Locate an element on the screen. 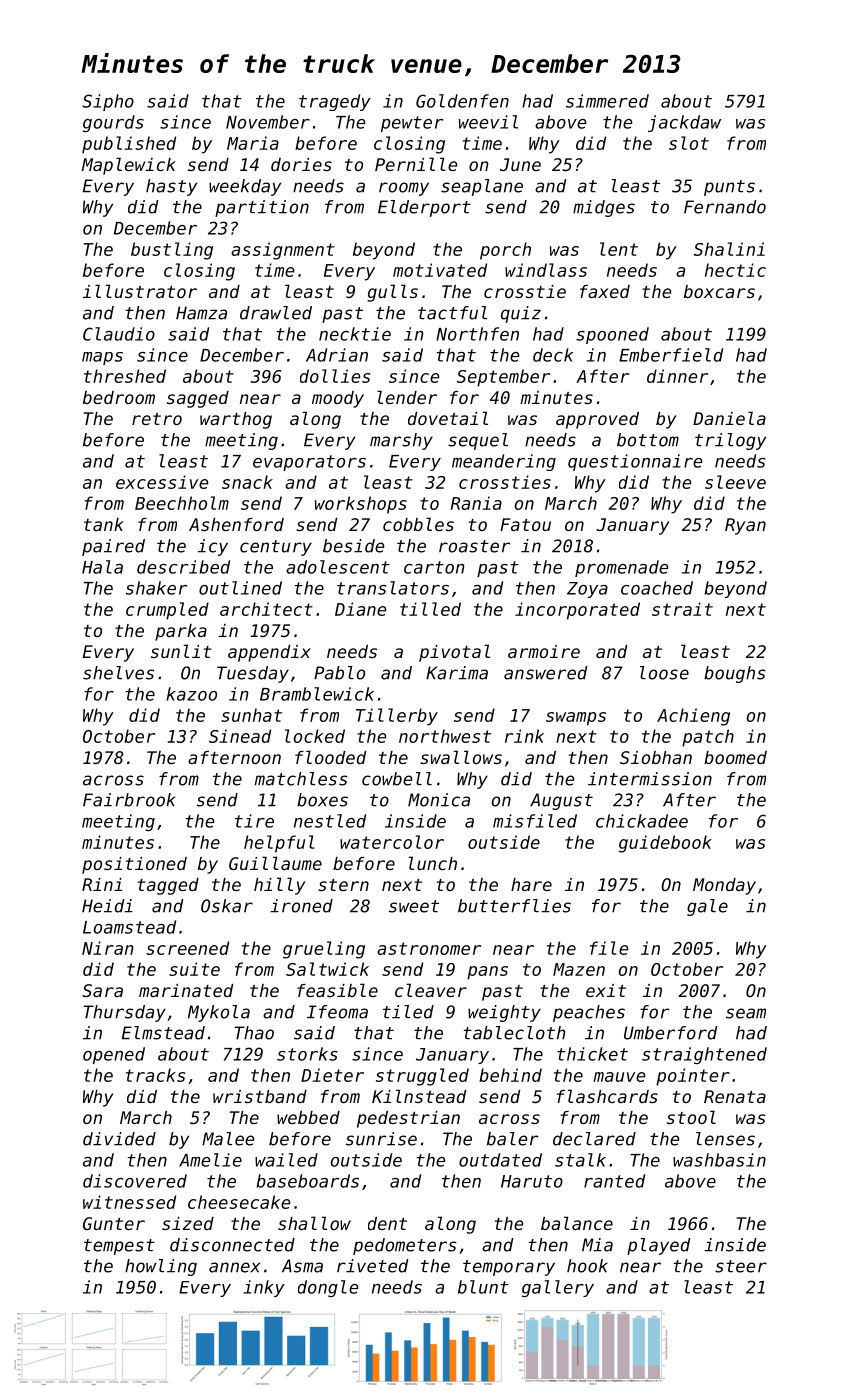 The width and height of the screenshot is (849, 1400). boomed is located at coordinates (735, 757).
